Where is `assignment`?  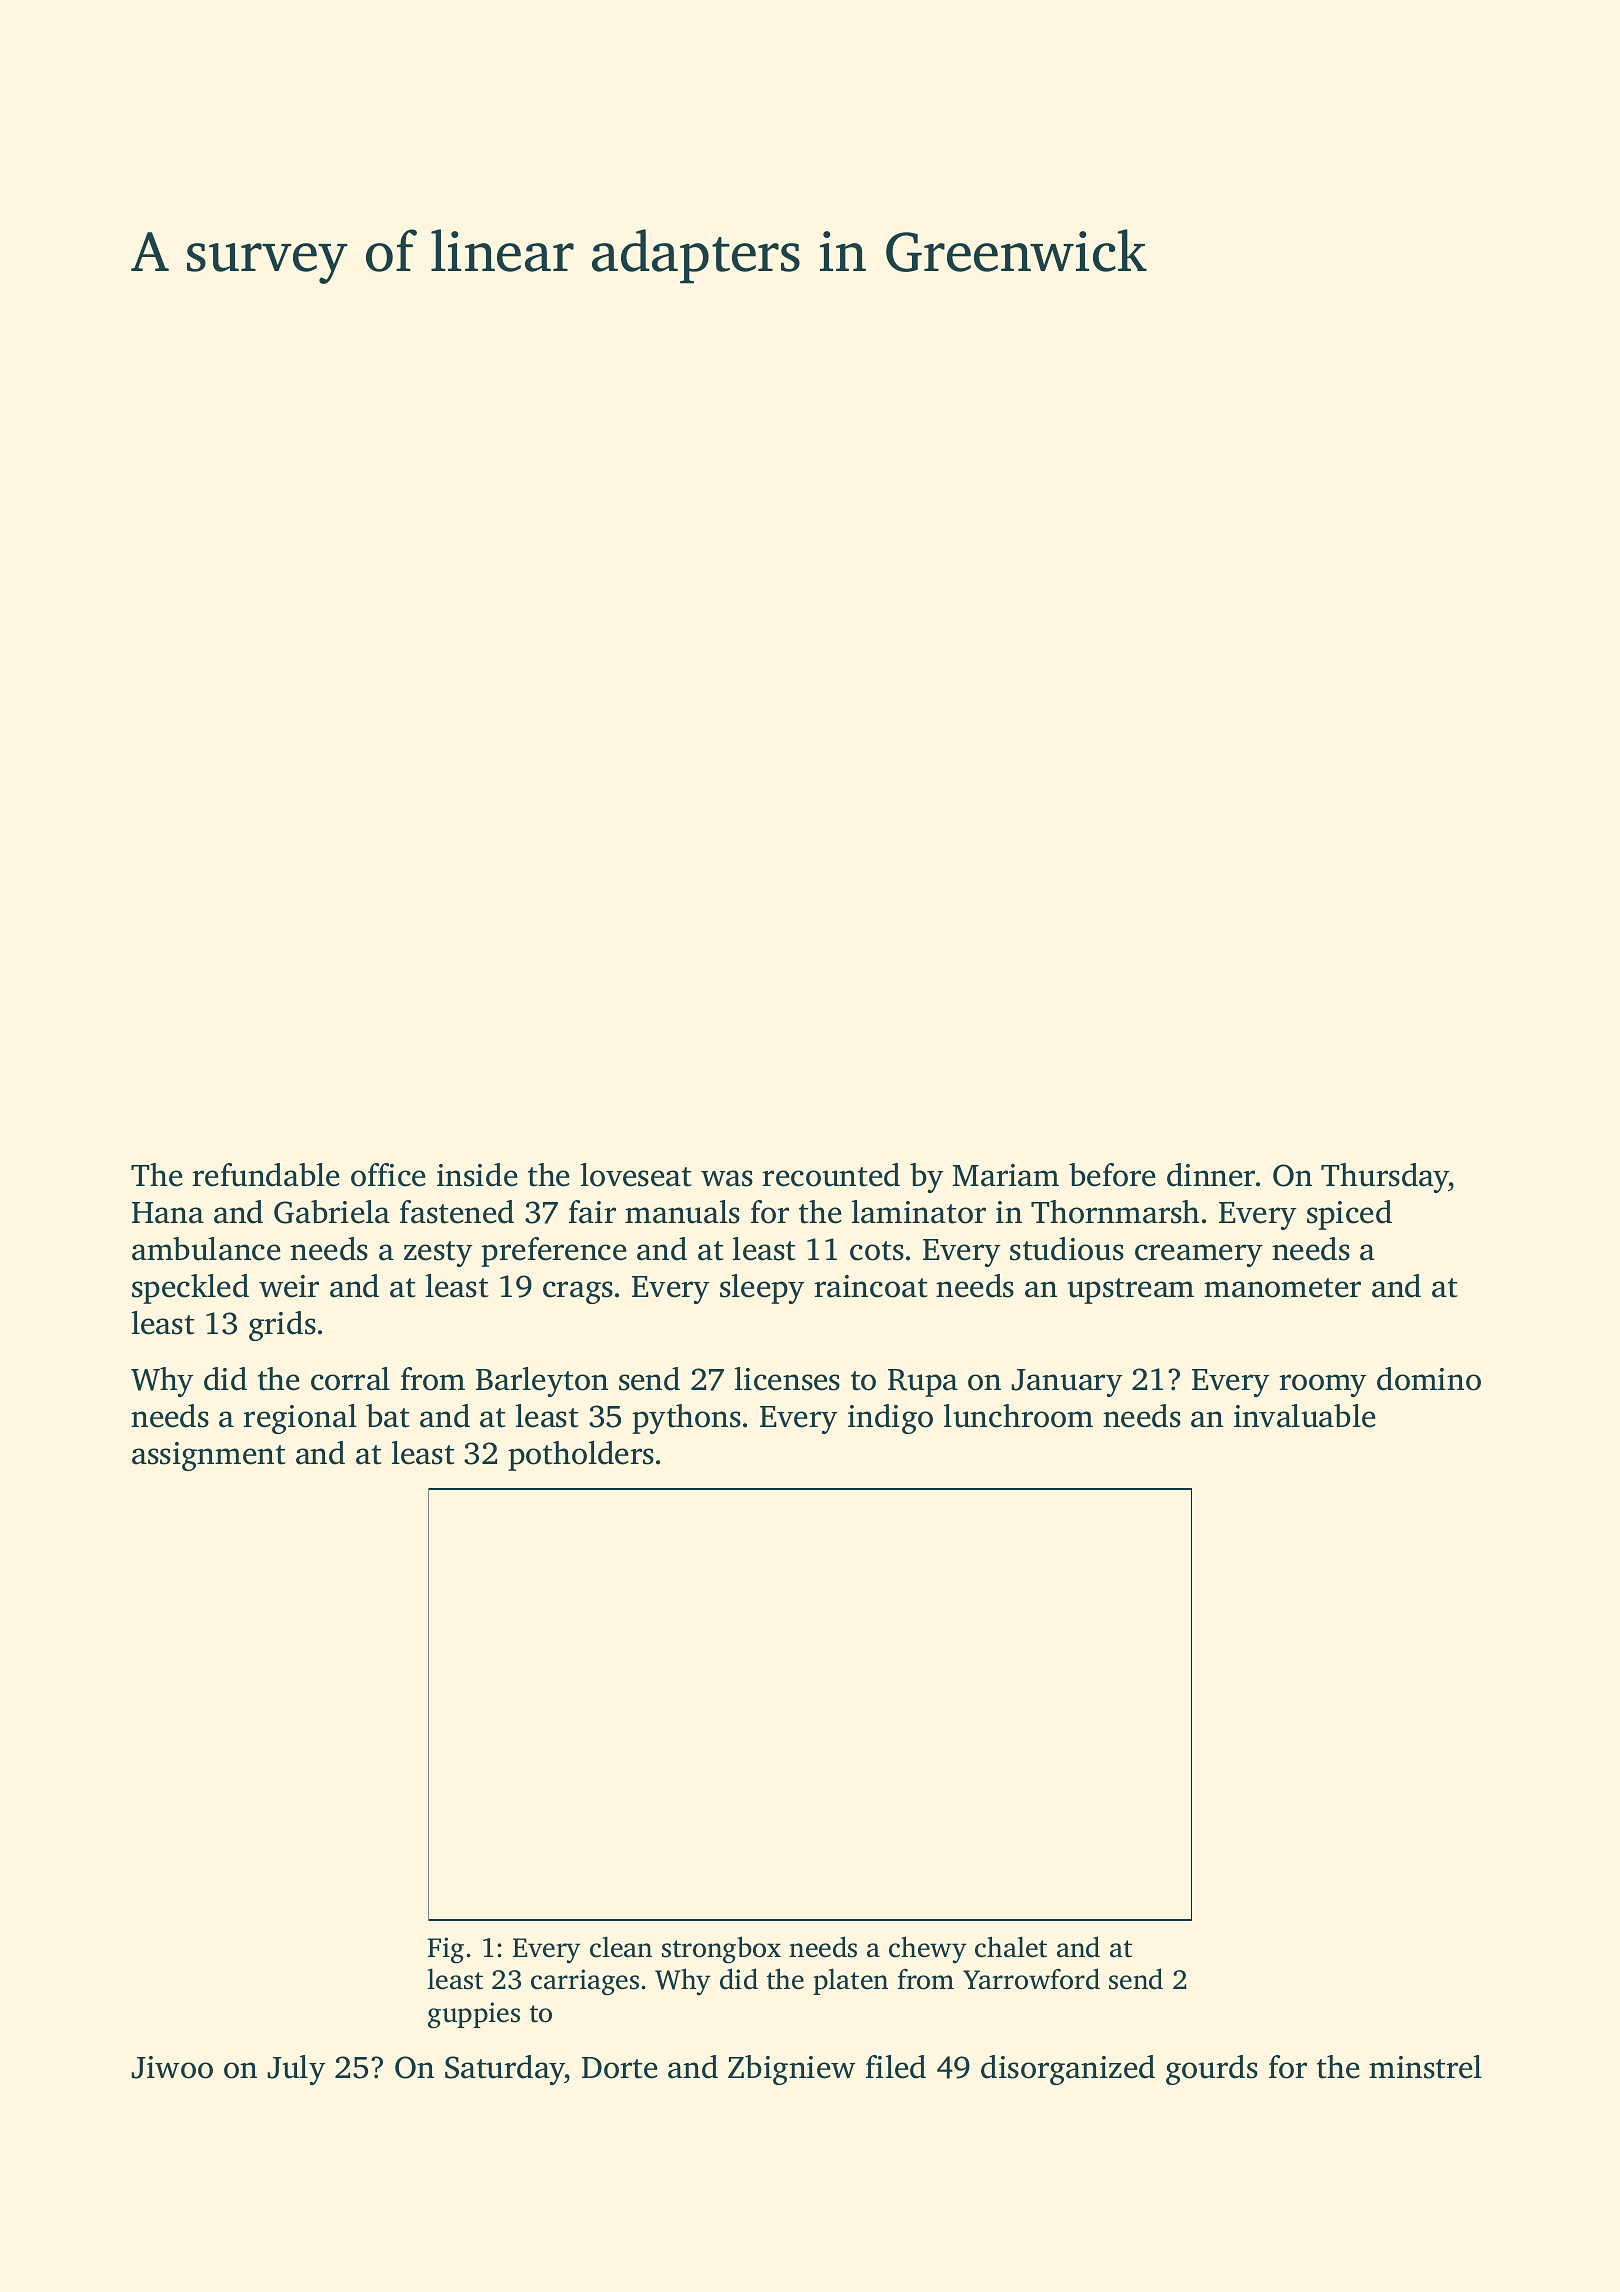 assignment is located at coordinates (209, 1456).
